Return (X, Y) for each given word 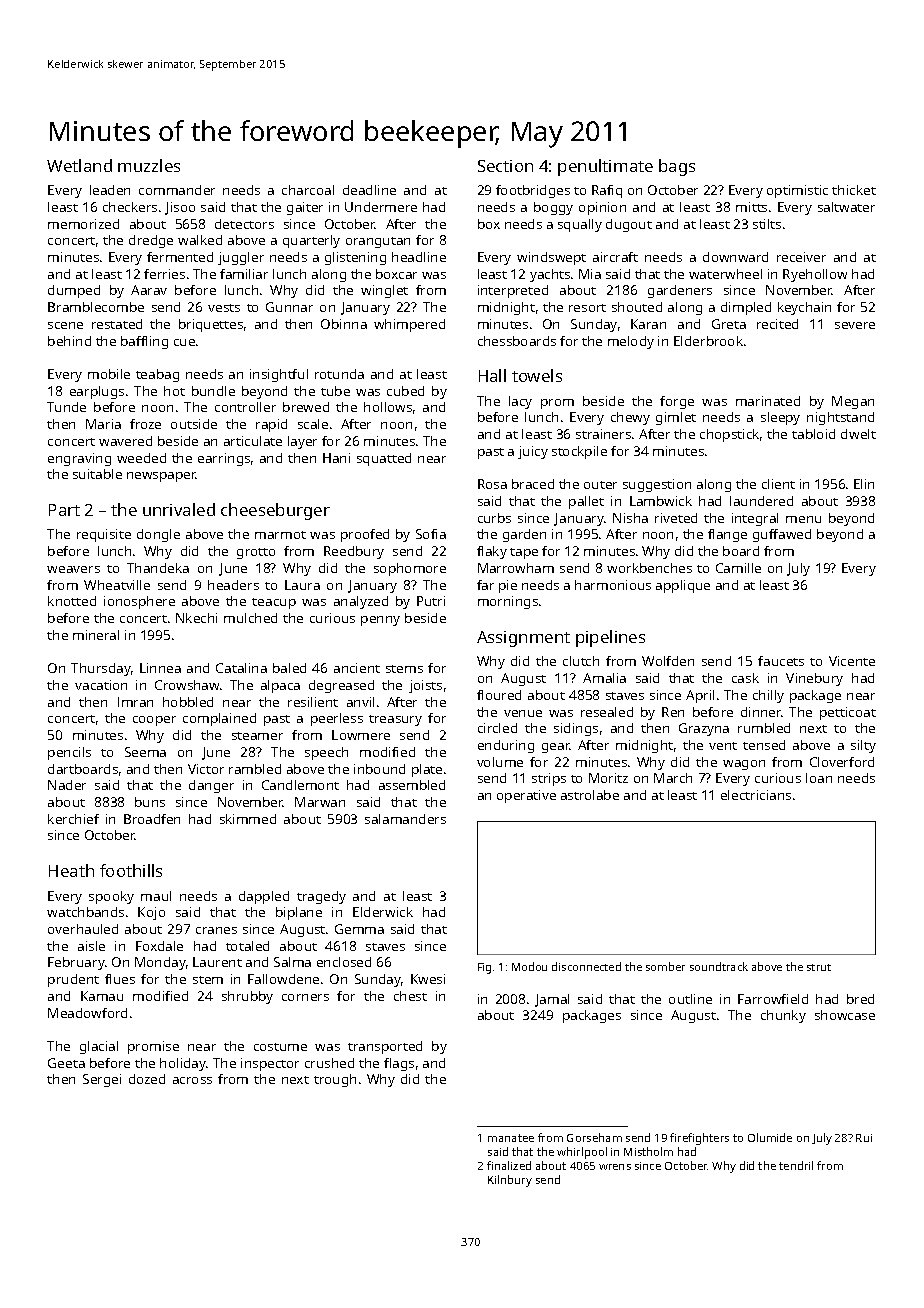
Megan (853, 402)
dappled (264, 897)
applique (683, 586)
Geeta (66, 1063)
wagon (744, 765)
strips (549, 779)
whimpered (409, 325)
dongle (158, 535)
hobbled (188, 702)
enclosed (344, 962)
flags (399, 1064)
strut (819, 967)
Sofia (431, 534)
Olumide (770, 1137)
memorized (83, 224)
